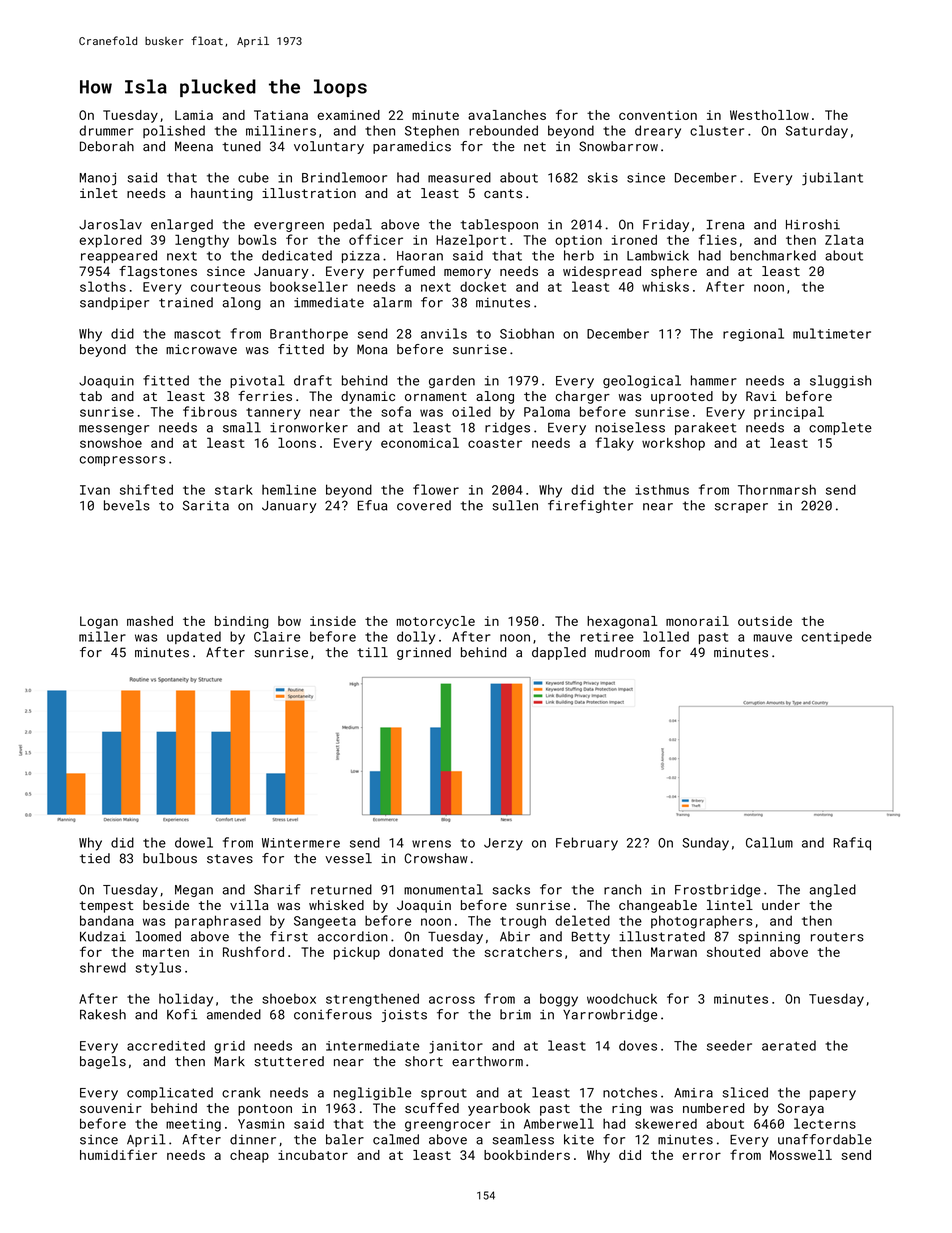  What do you see at coordinates (118, 1154) in the page?
I see `humidifier` at bounding box center [118, 1154].
